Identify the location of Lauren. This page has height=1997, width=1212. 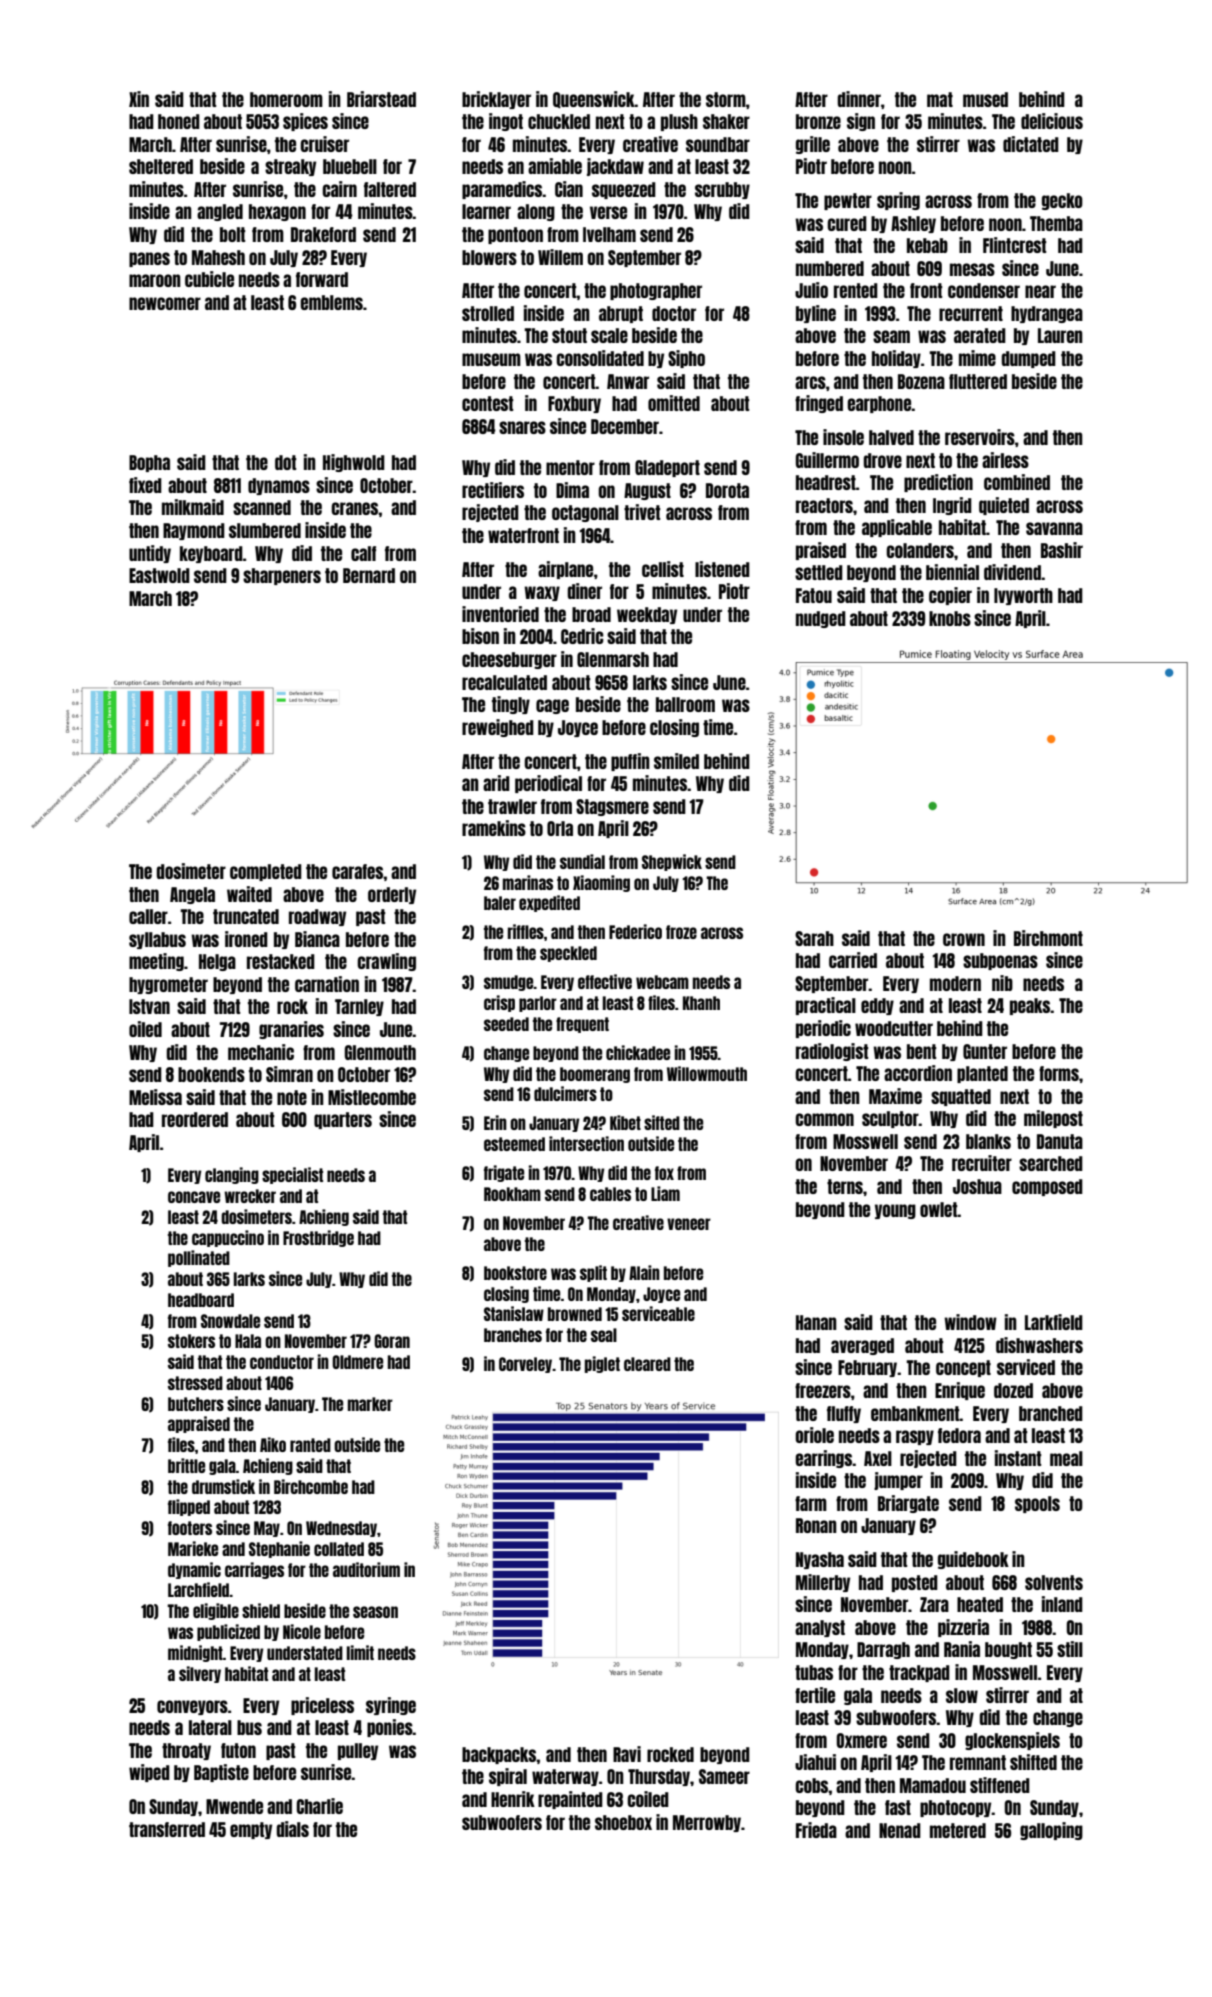
(1060, 335).
